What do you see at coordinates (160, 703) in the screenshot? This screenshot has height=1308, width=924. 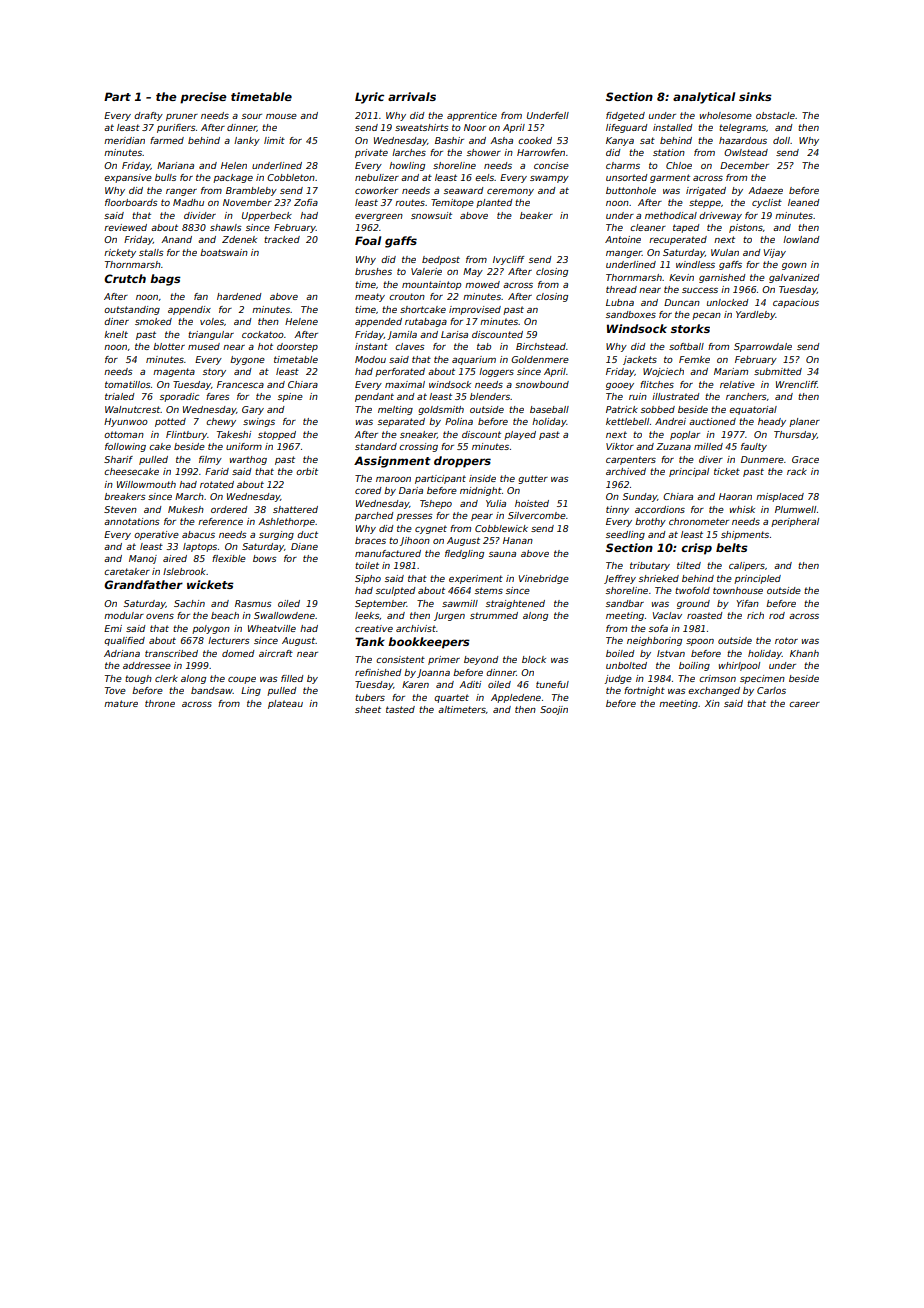 I see `throne` at bounding box center [160, 703].
